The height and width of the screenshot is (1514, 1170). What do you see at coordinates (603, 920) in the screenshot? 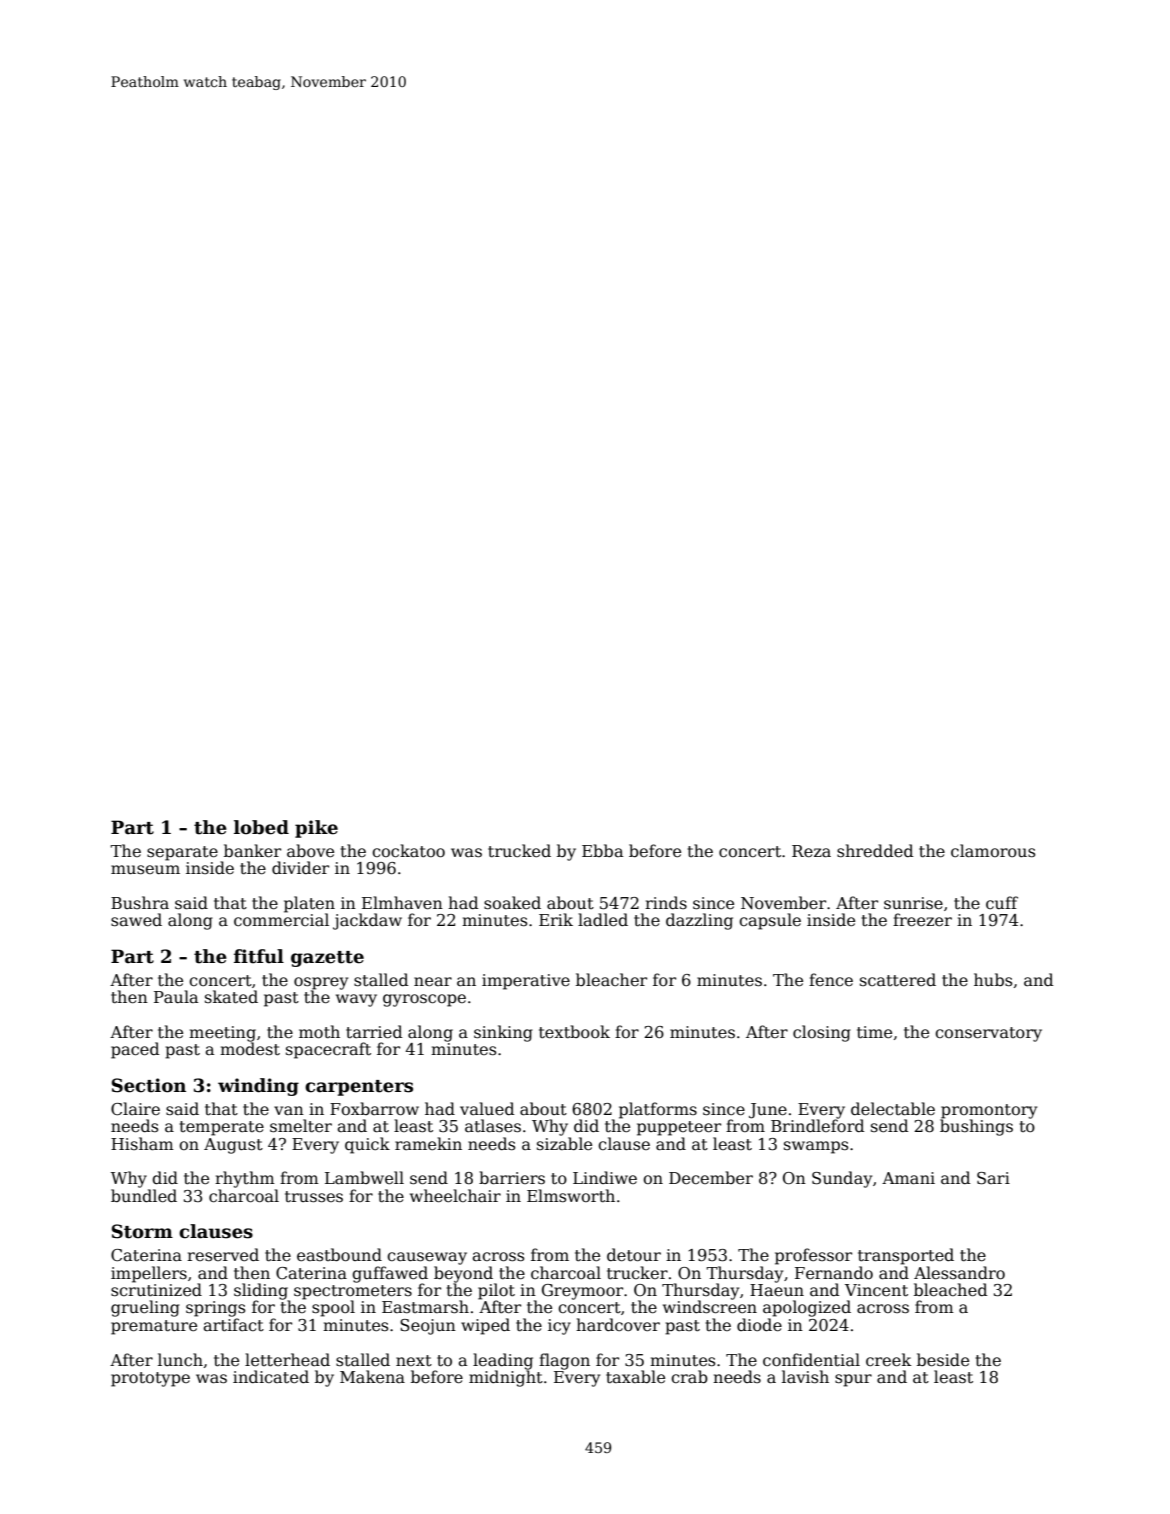
I see `ladled` at bounding box center [603, 920].
